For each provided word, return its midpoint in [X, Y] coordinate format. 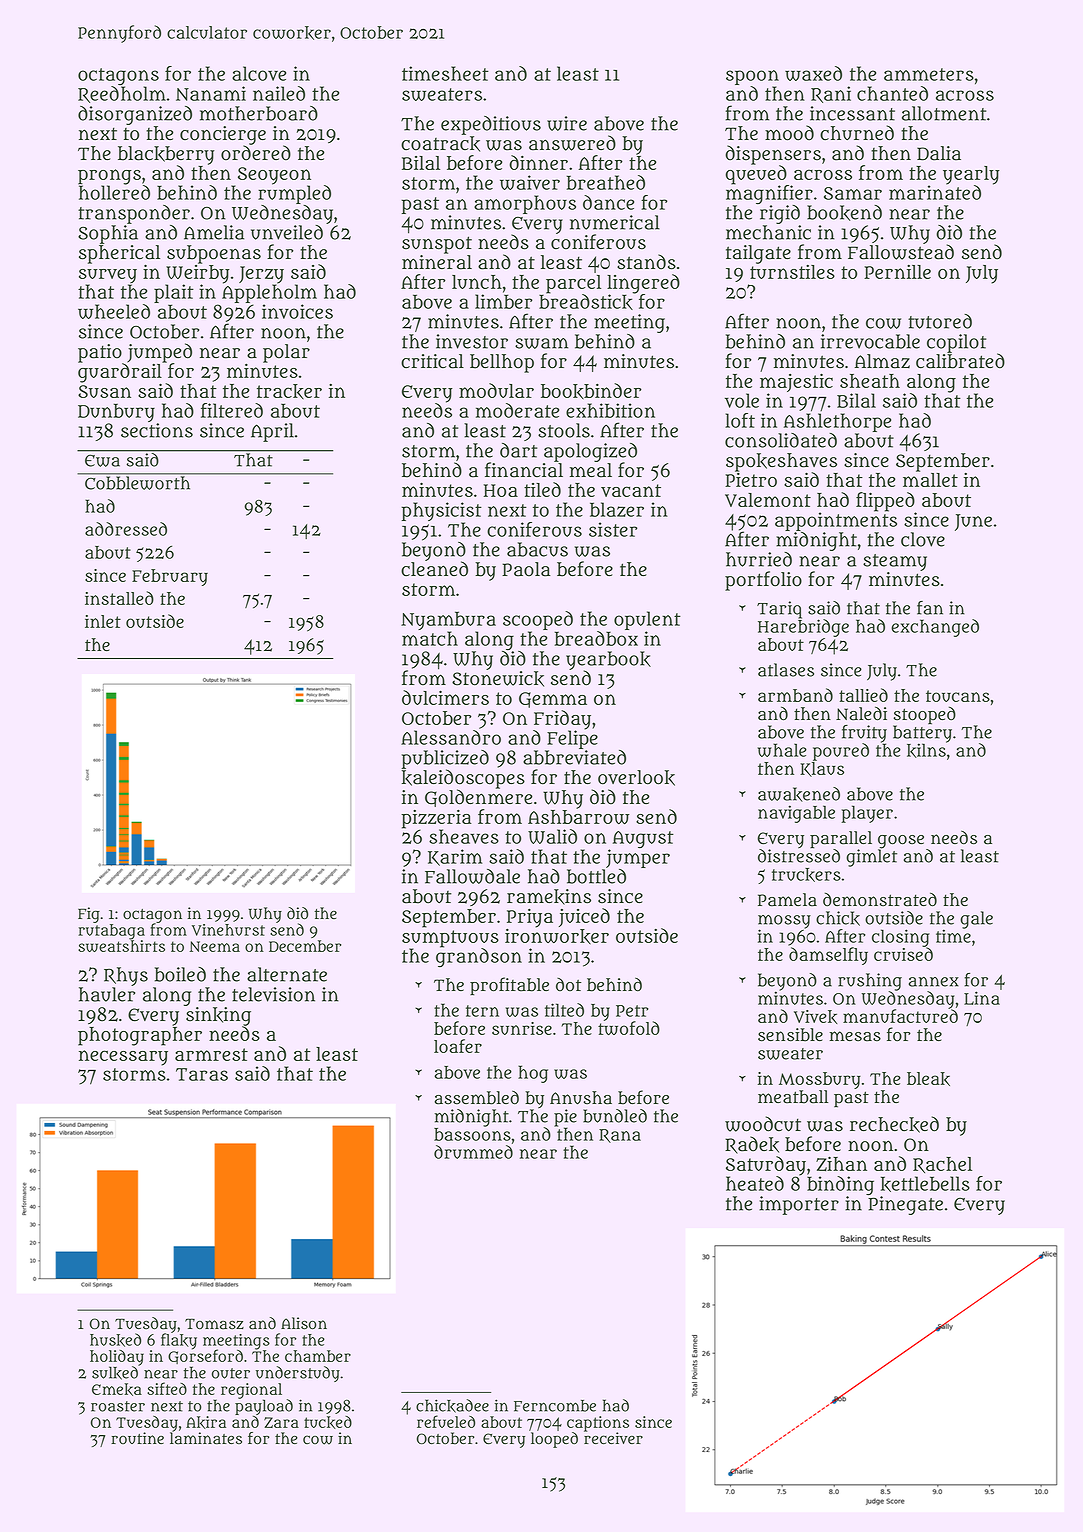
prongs [109, 177]
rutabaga [111, 932]
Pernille [897, 272]
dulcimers [445, 697]
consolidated [781, 440]
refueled [446, 1421]
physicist [442, 511]
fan [930, 608]
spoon [752, 77]
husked [115, 1340]
